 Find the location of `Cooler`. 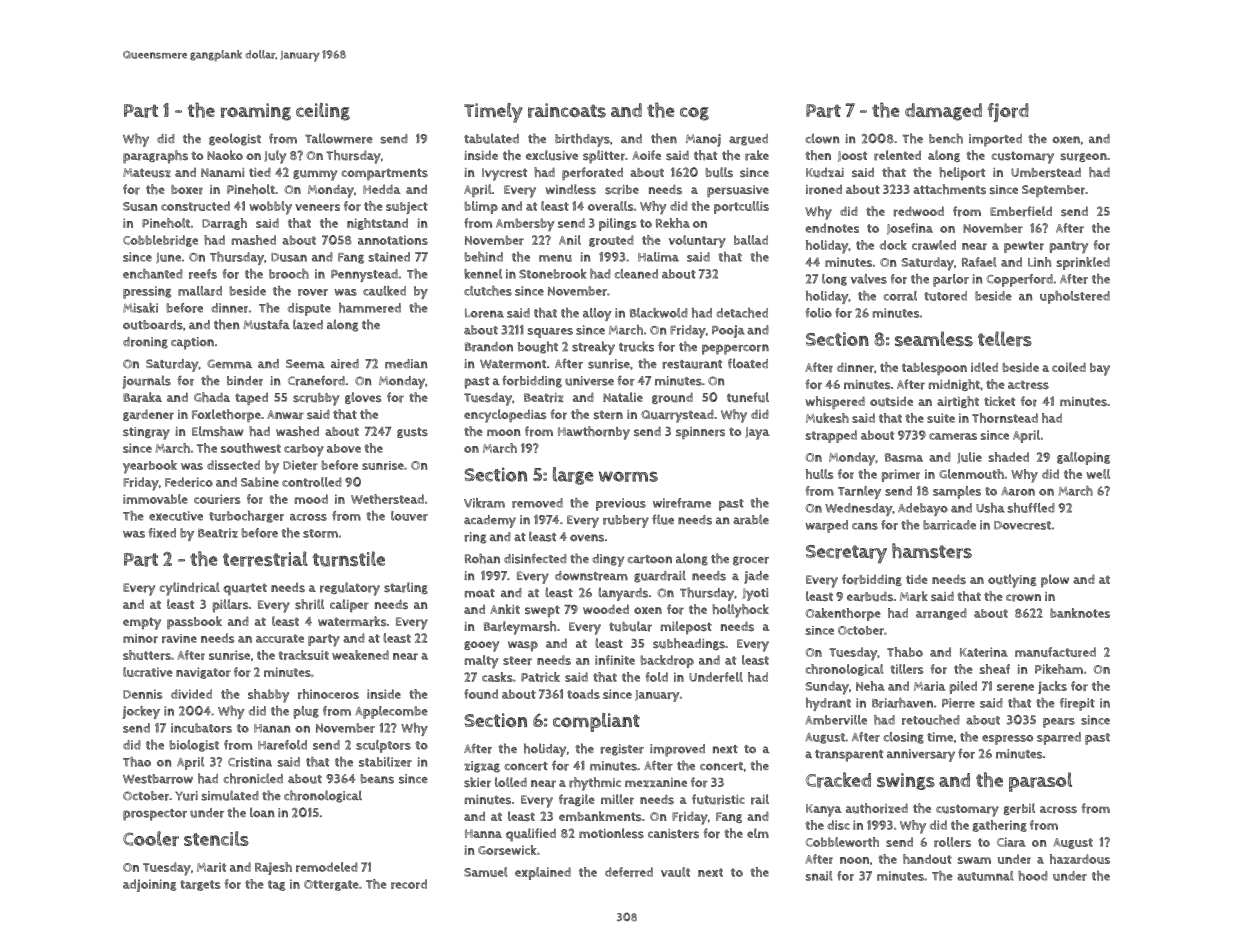

Cooler is located at coordinates (151, 838).
